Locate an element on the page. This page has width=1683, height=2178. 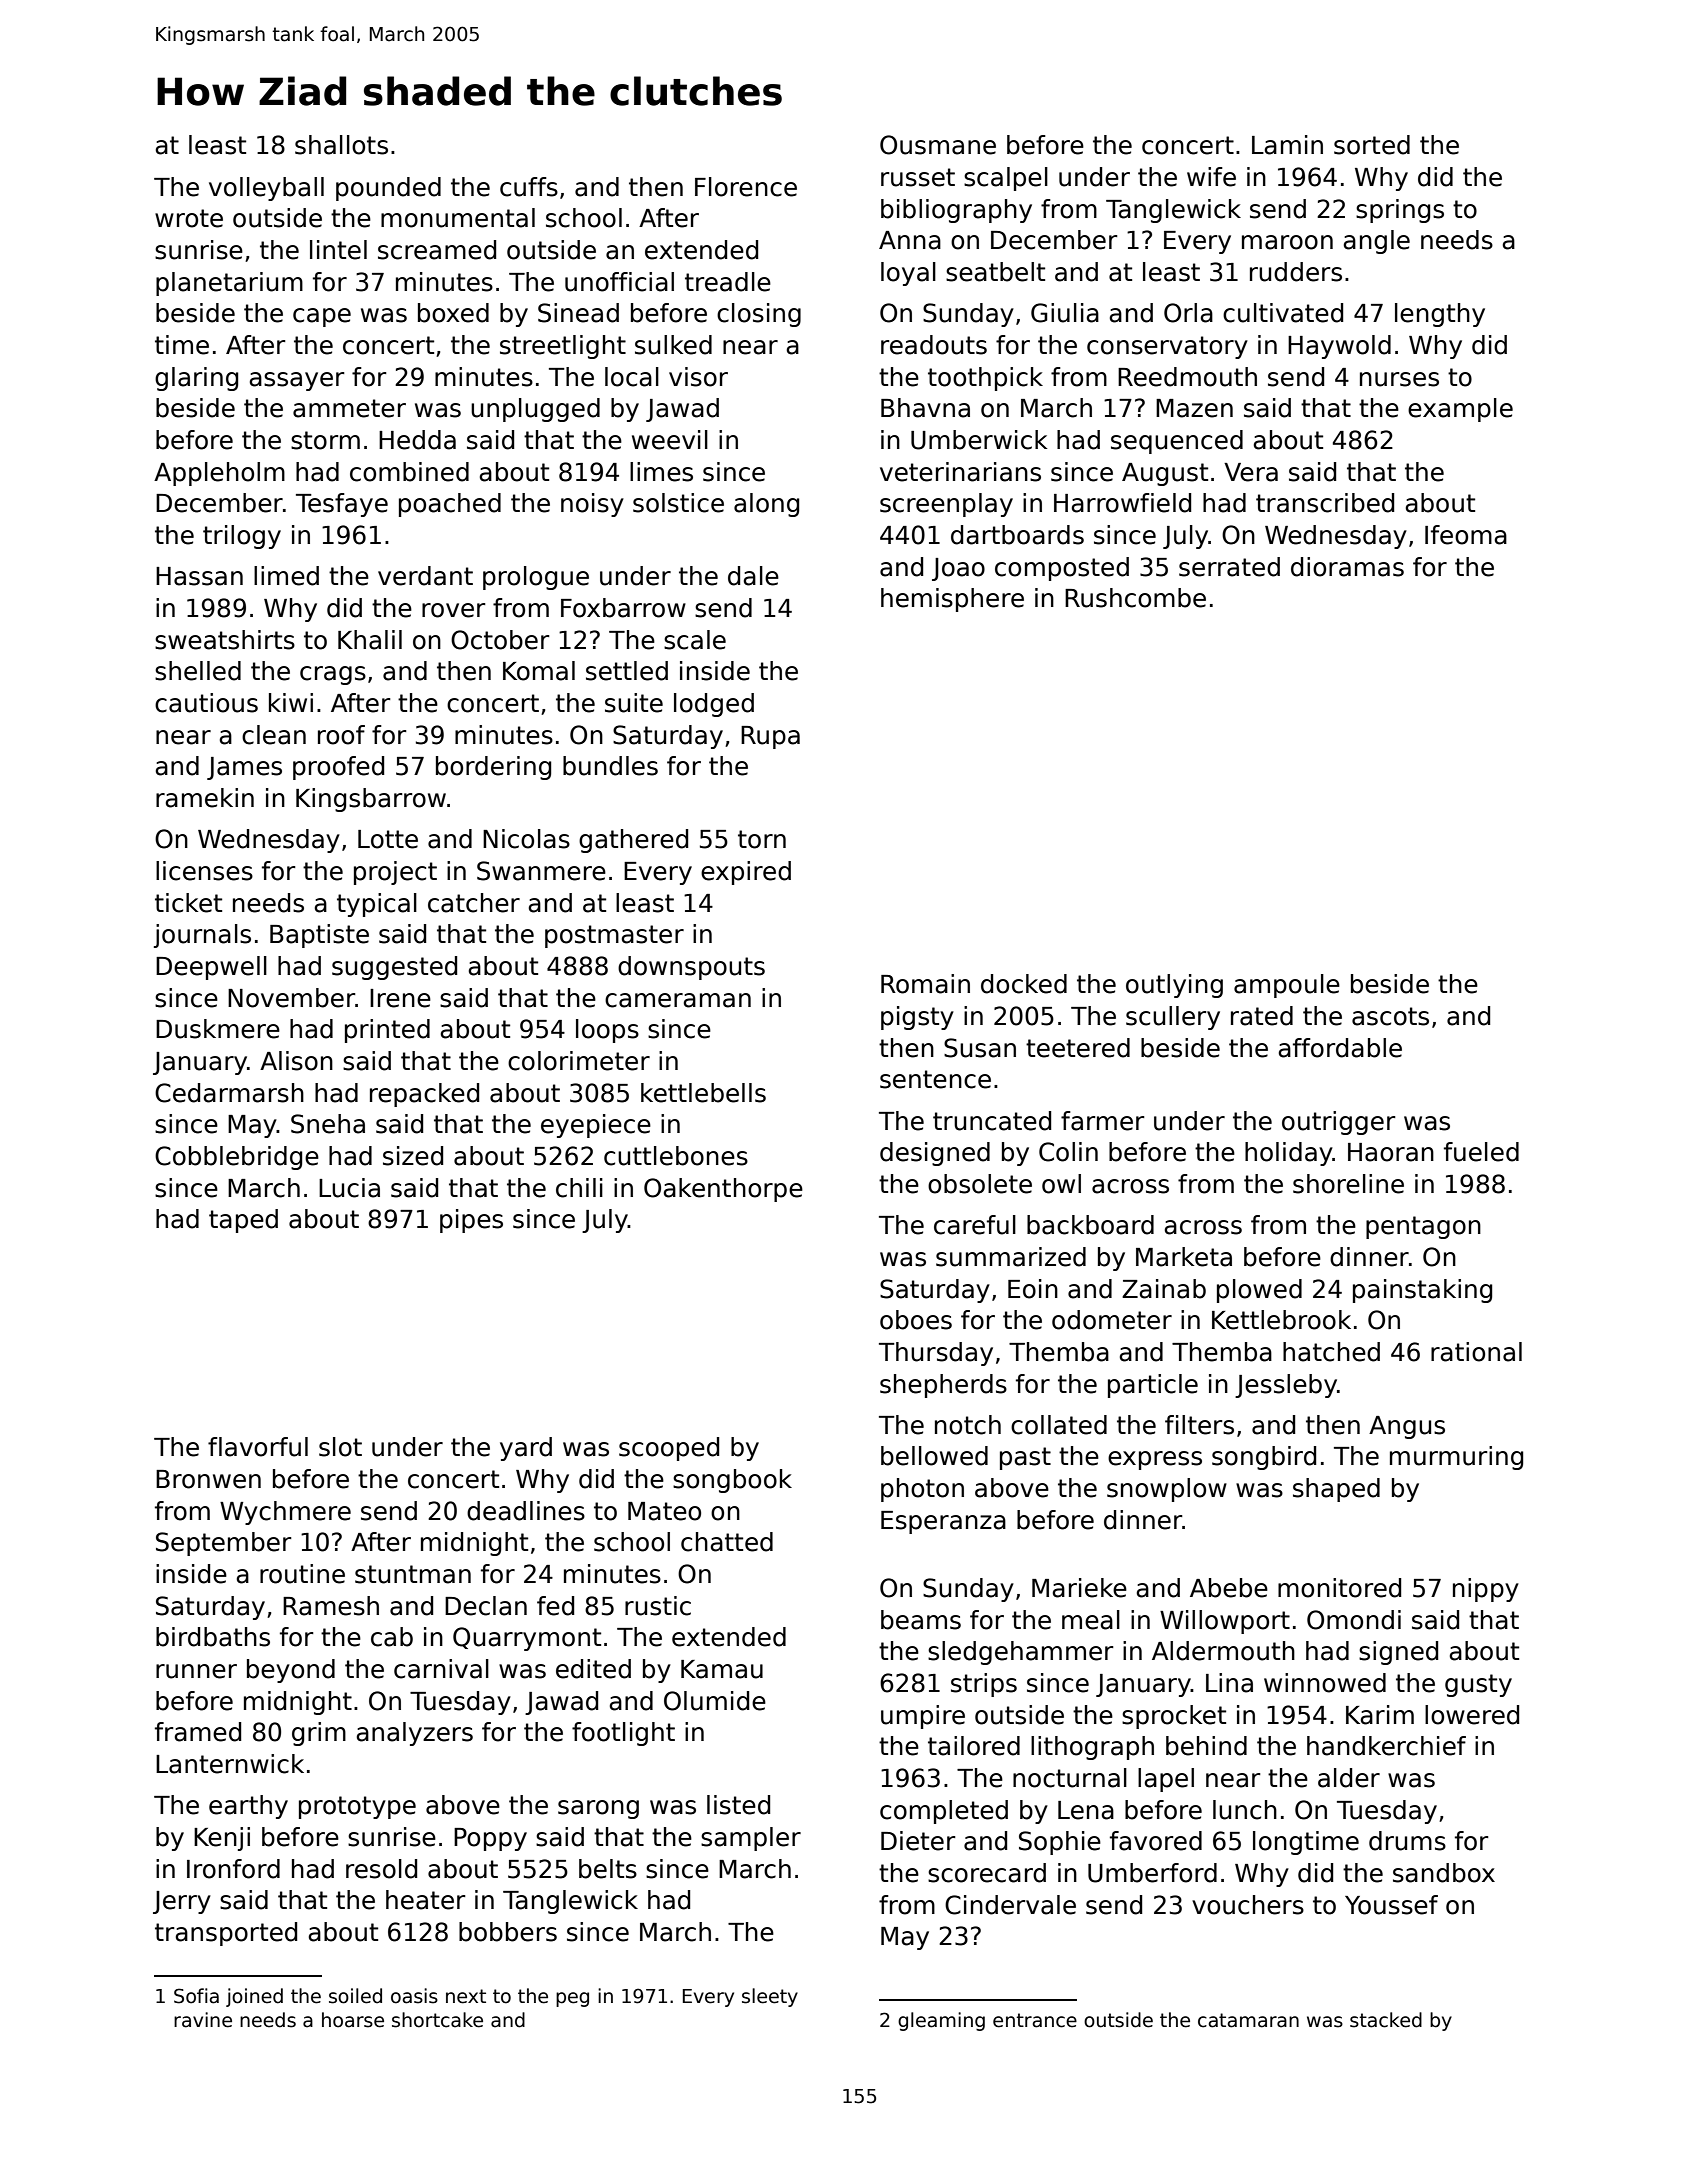
Hassan is located at coordinates (199, 576).
